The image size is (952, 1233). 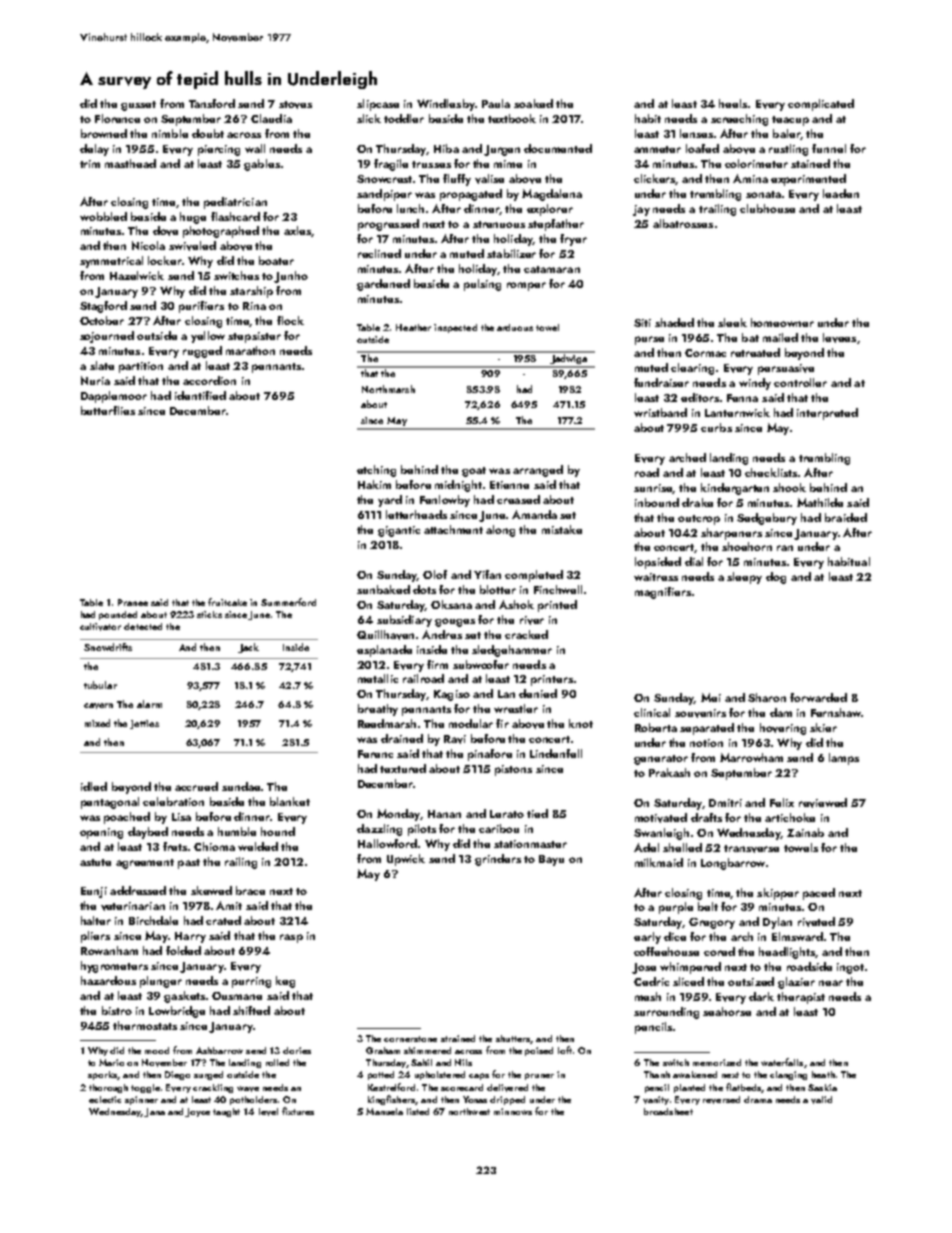 I want to click on heels, so click(x=733, y=103).
